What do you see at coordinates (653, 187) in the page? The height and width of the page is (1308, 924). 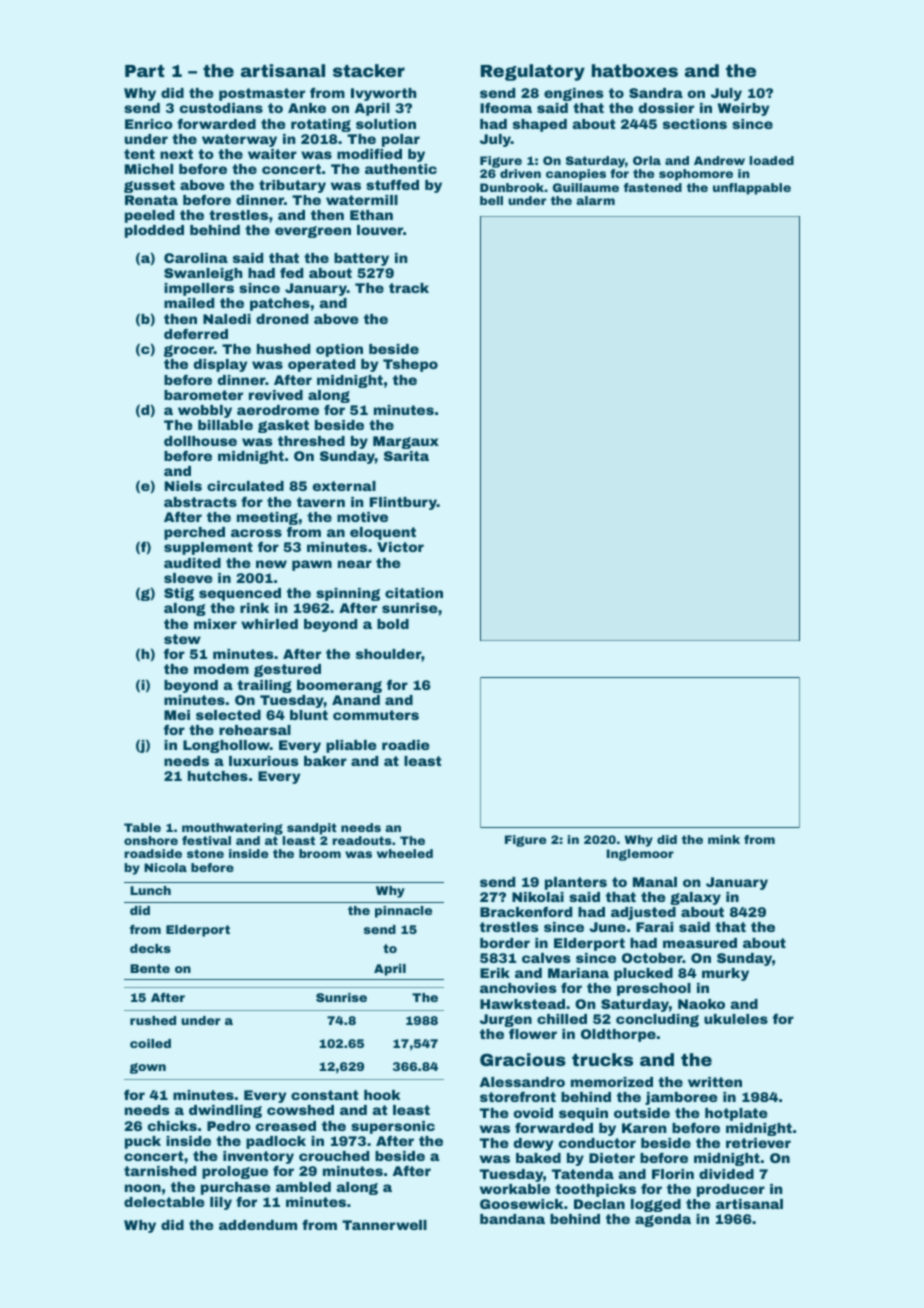 I see `fastened` at bounding box center [653, 187].
